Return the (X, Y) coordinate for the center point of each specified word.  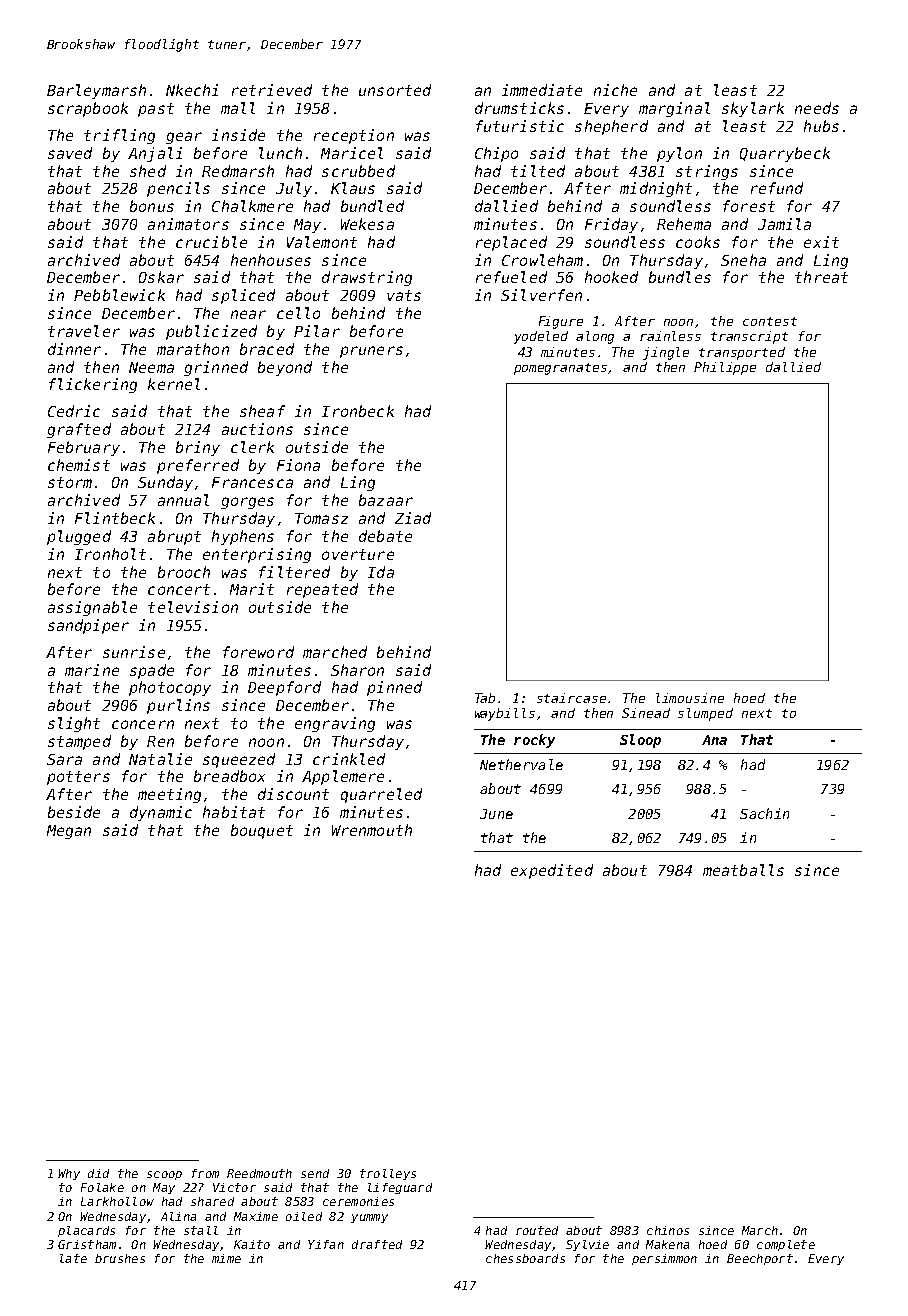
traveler (84, 331)
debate (385, 536)
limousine (690, 698)
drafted (377, 1244)
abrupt (174, 537)
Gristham (87, 1244)
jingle (666, 353)
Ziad (413, 518)
